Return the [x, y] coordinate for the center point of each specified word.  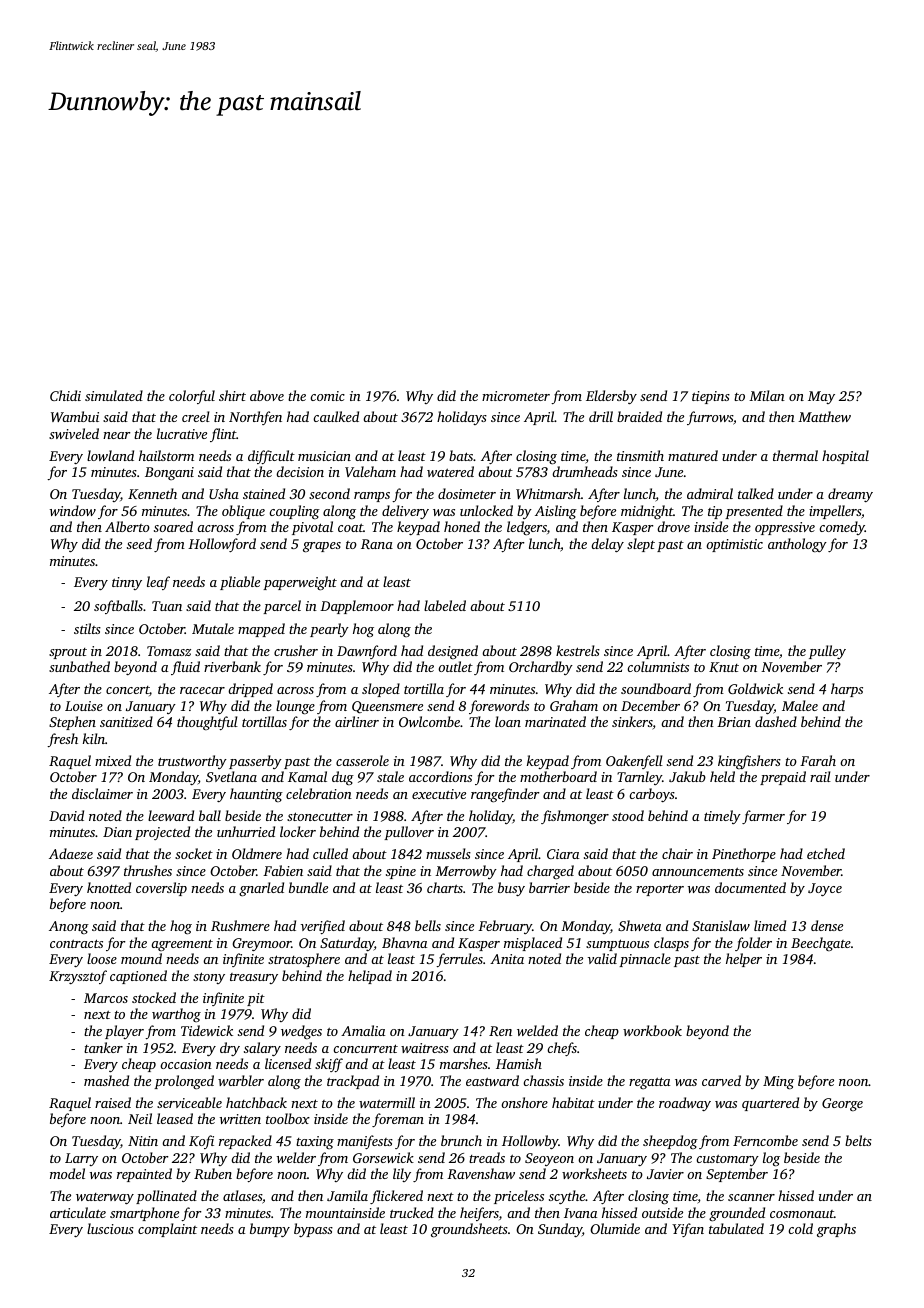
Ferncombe [765, 1140]
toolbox [288, 1118]
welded [537, 1030]
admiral [710, 493]
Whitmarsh [548, 493]
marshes [464, 1063]
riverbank [232, 666]
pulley [827, 652]
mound [141, 958]
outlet [455, 666]
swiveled [74, 433]
